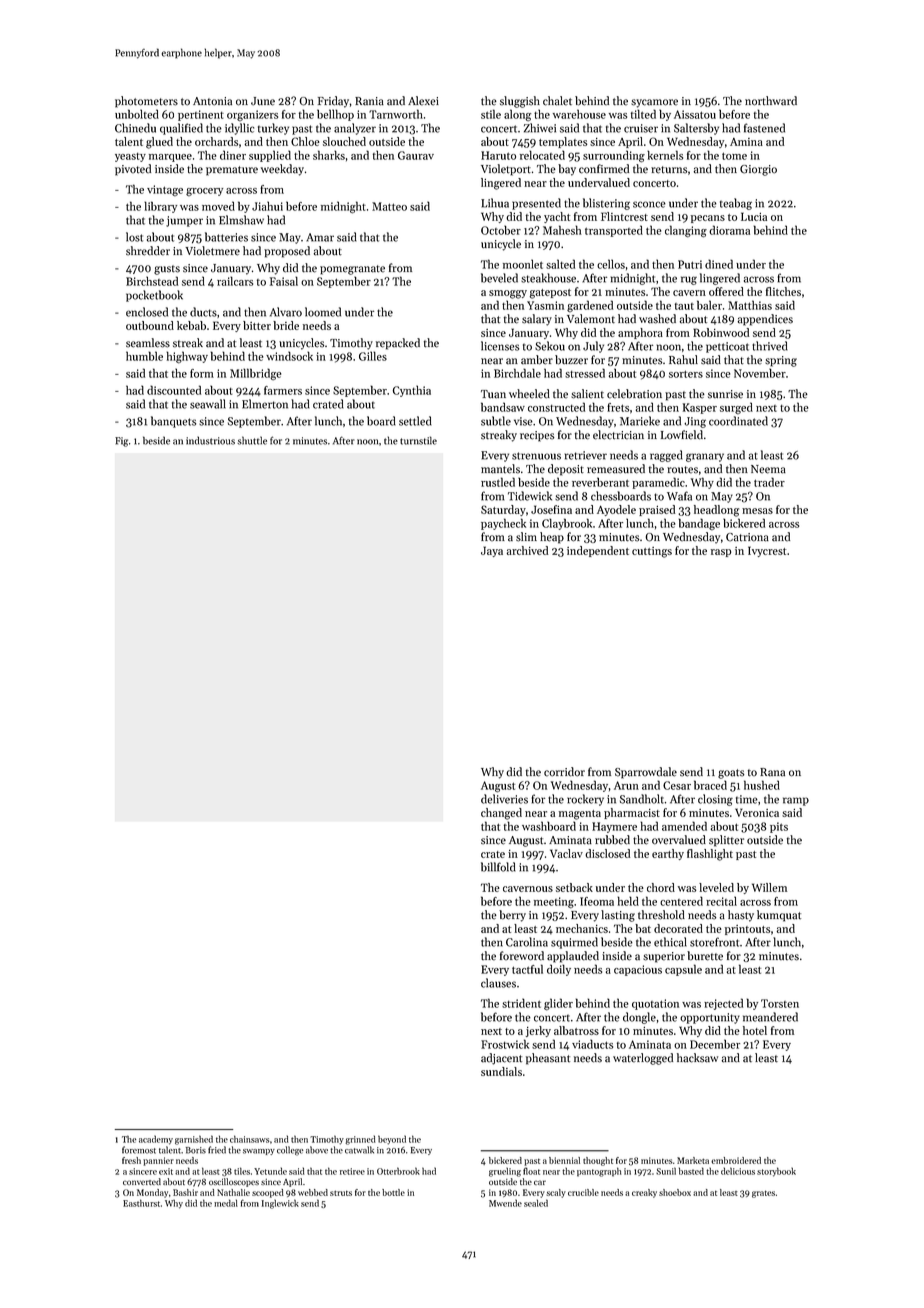  Describe the element at coordinates (655, 1004) in the screenshot. I see `quotation` at that location.
